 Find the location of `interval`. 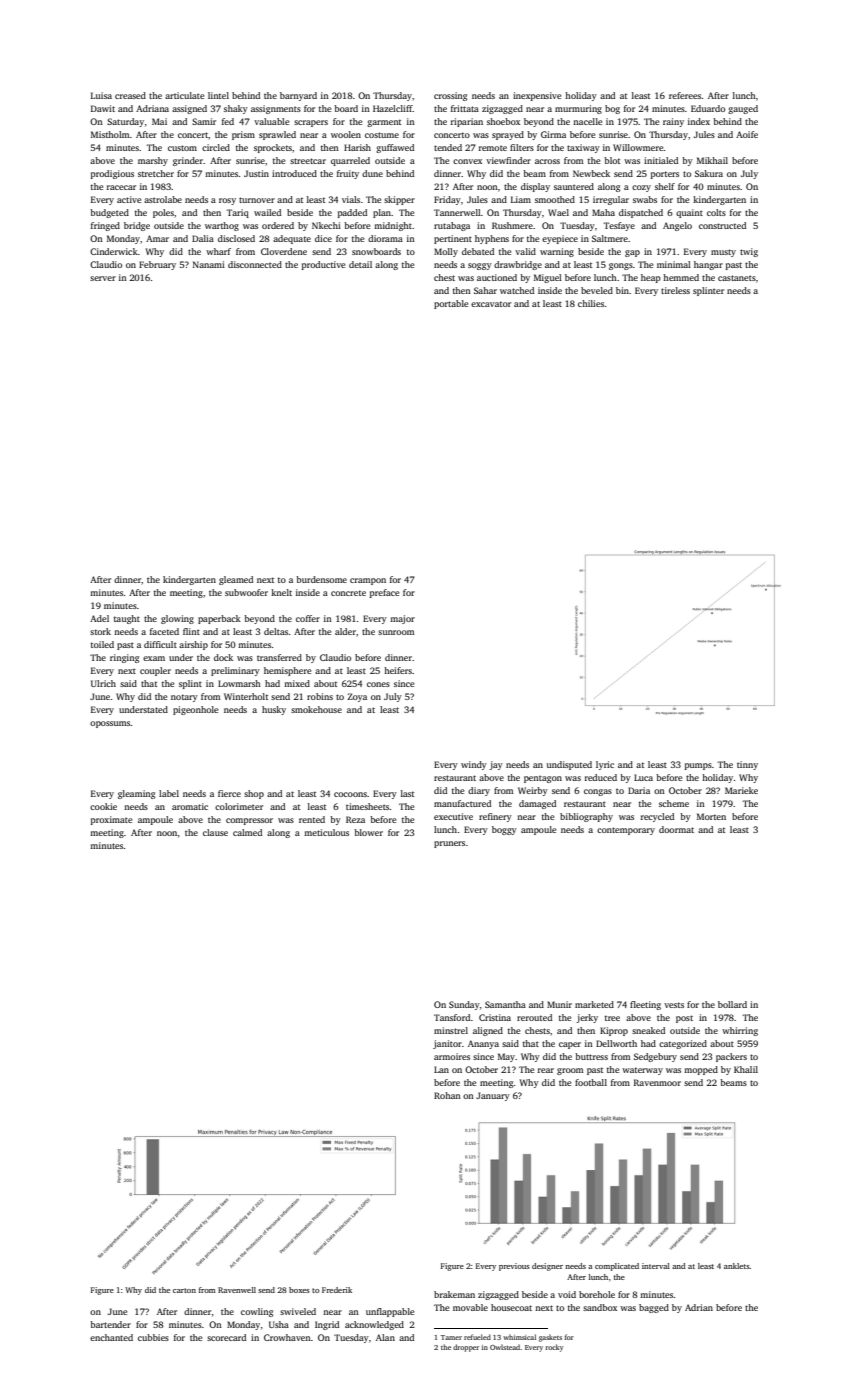

interval is located at coordinates (656, 1266).
